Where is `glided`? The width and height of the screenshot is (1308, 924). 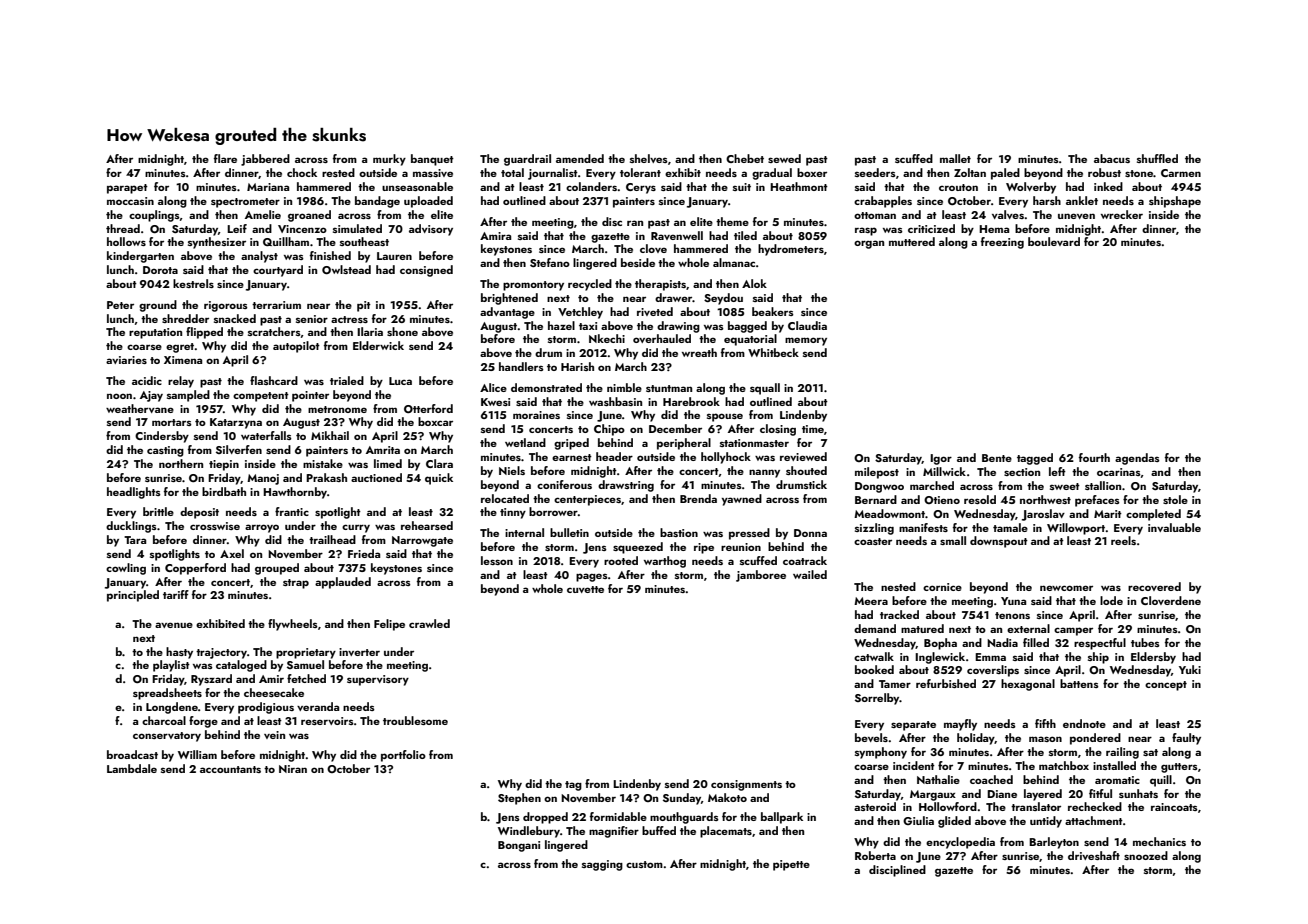 glided is located at coordinates (954, 822).
